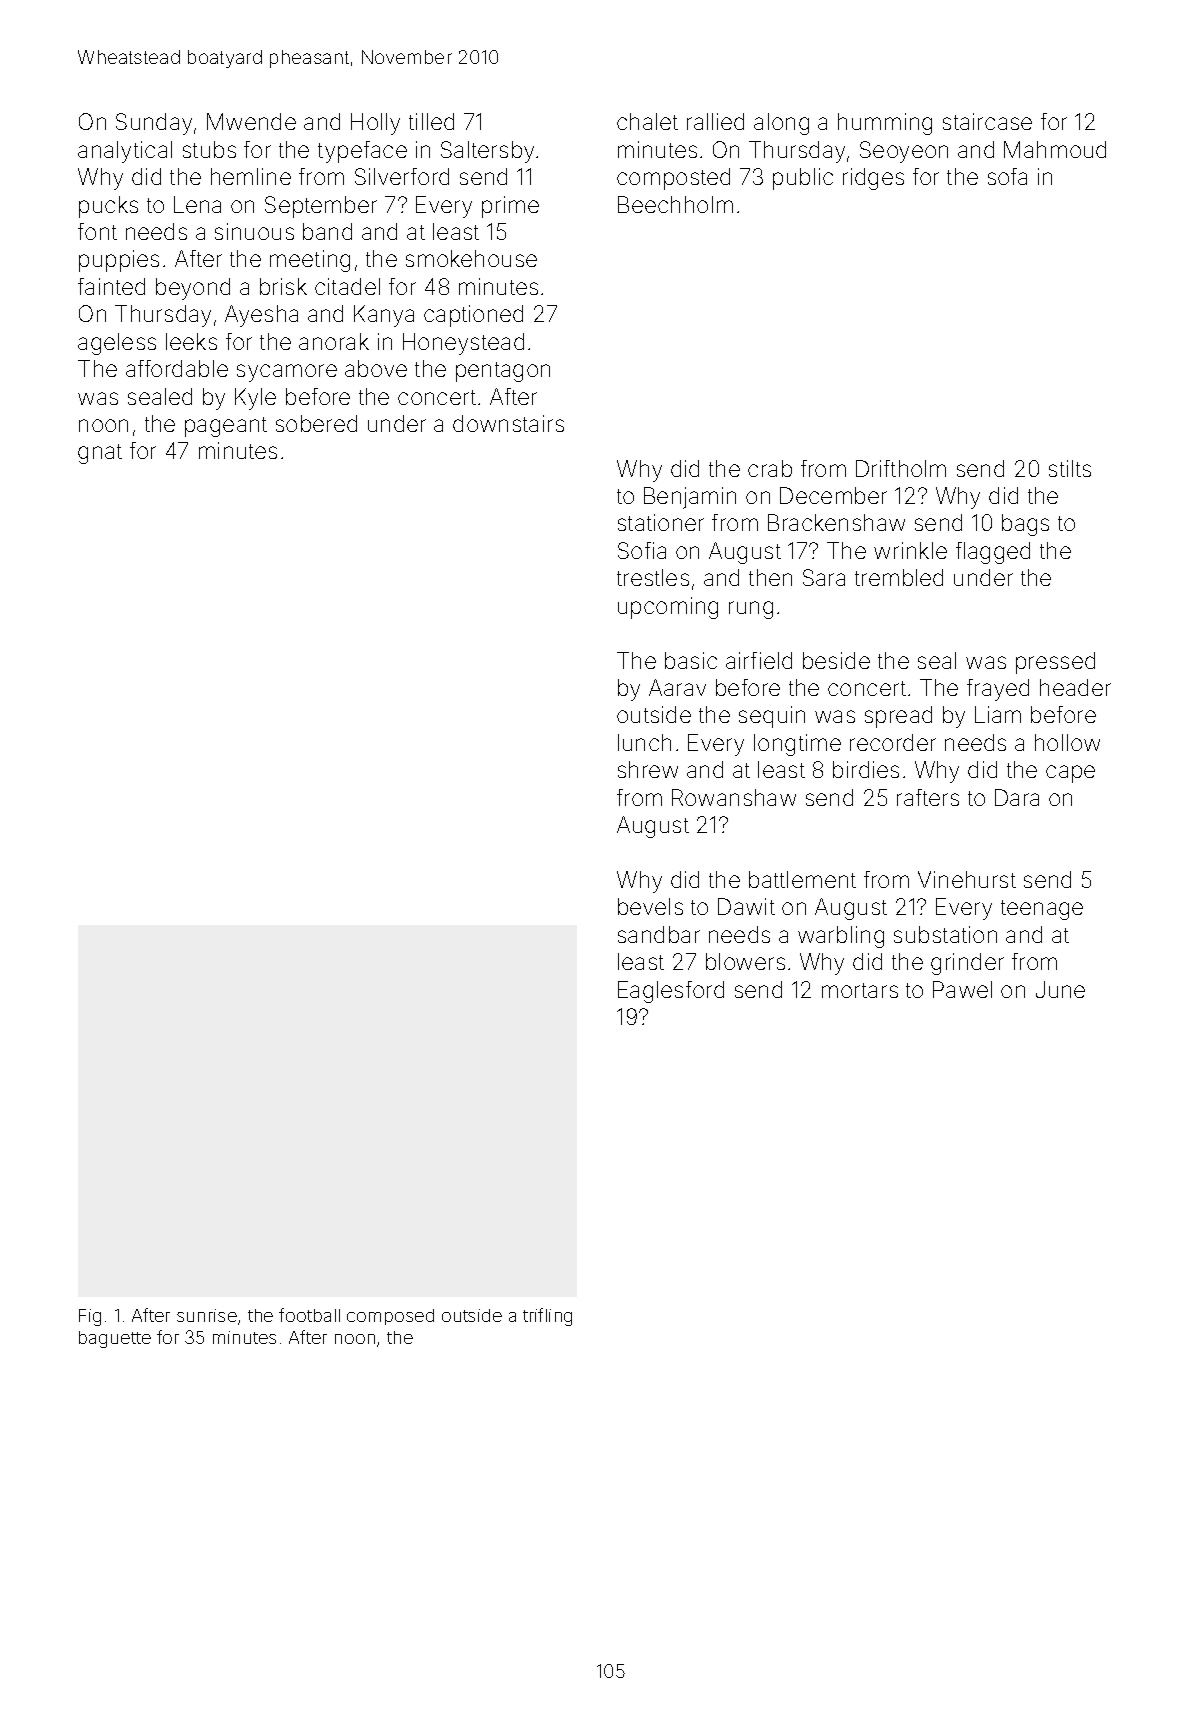 This document has width=1193, height=1728. Describe the element at coordinates (431, 121) in the document. I see `tilled` at that location.
